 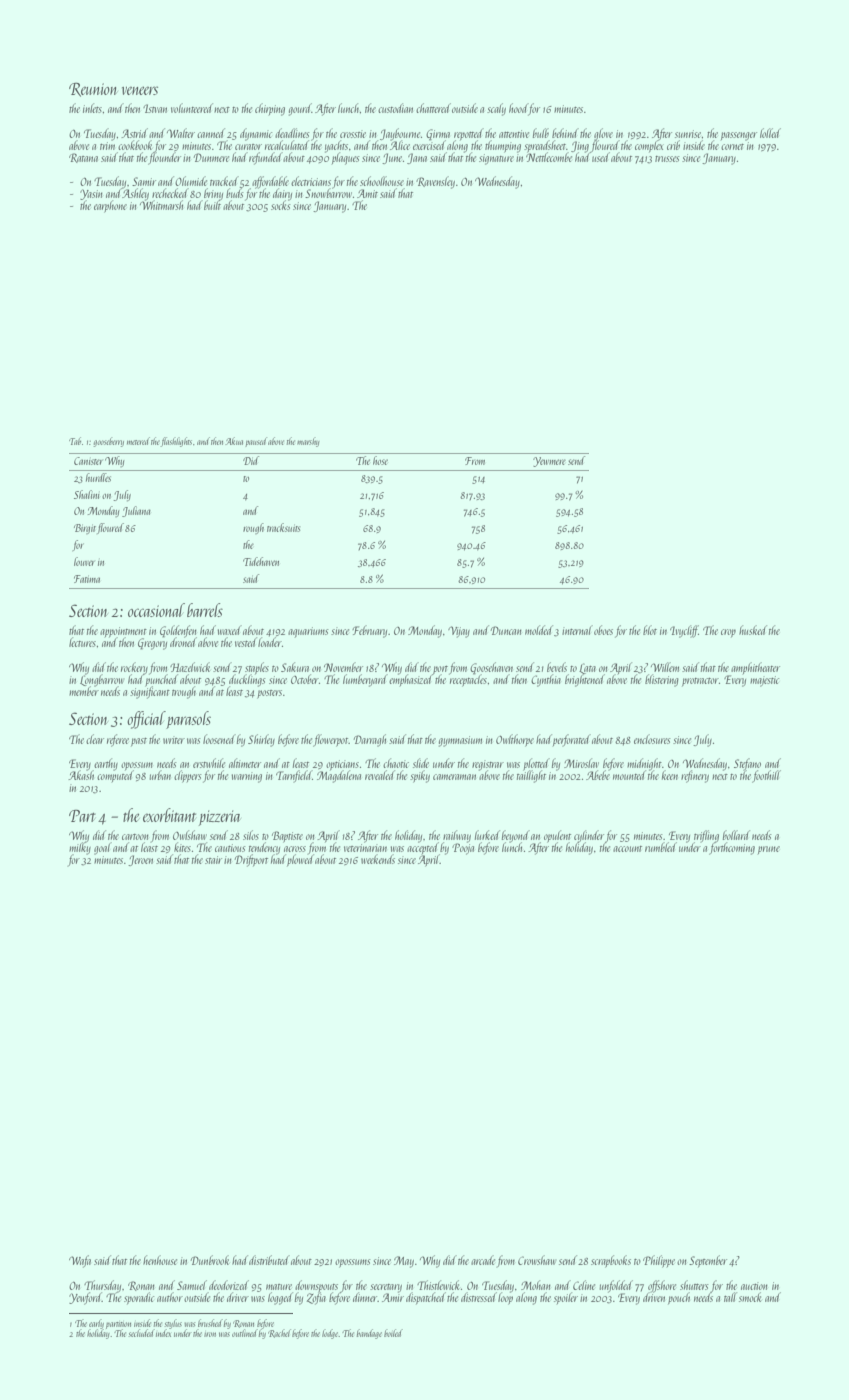 What do you see at coordinates (769, 850) in the image?
I see `prune` at bounding box center [769, 850].
